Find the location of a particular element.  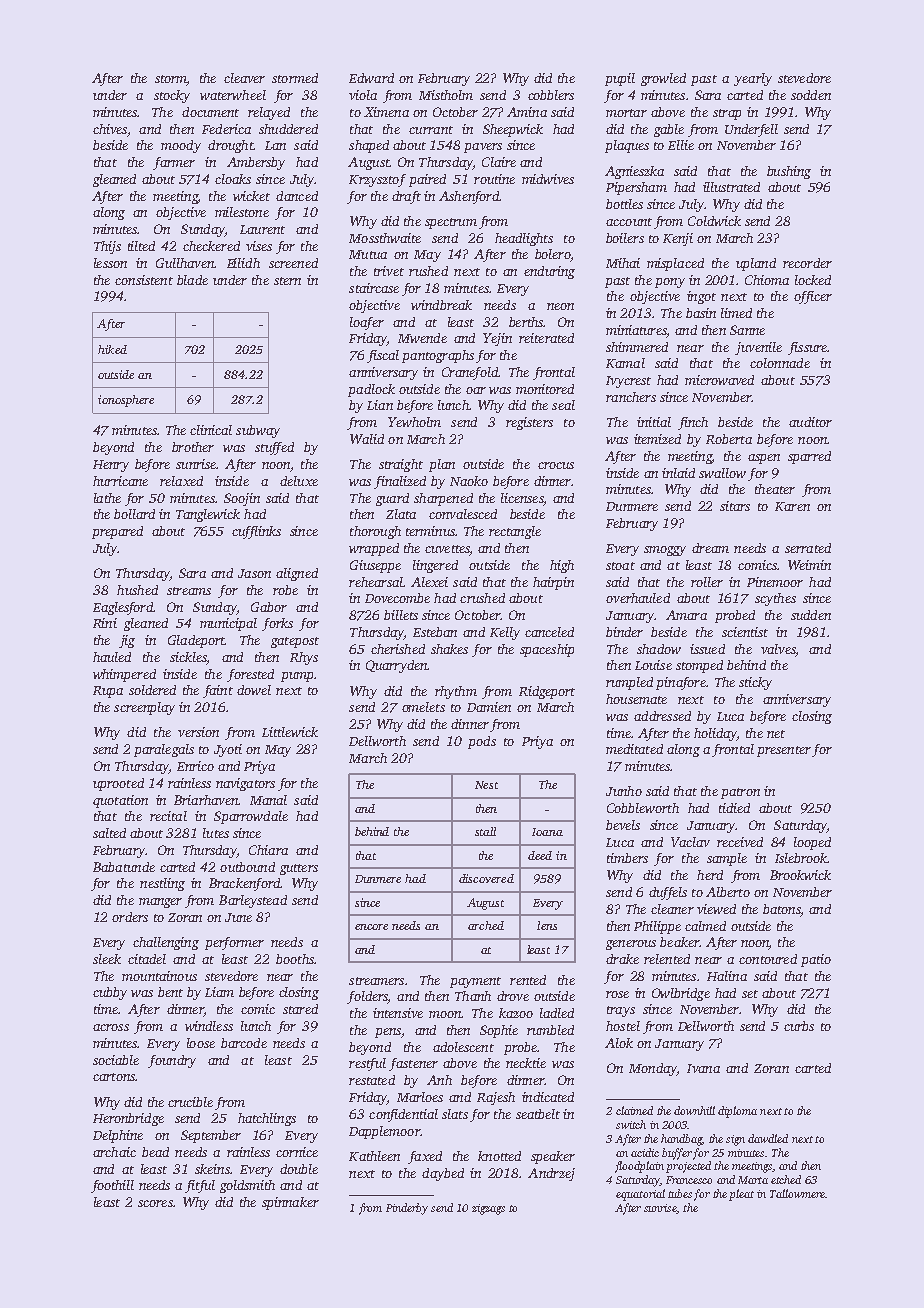

smoggy is located at coordinates (665, 551).
